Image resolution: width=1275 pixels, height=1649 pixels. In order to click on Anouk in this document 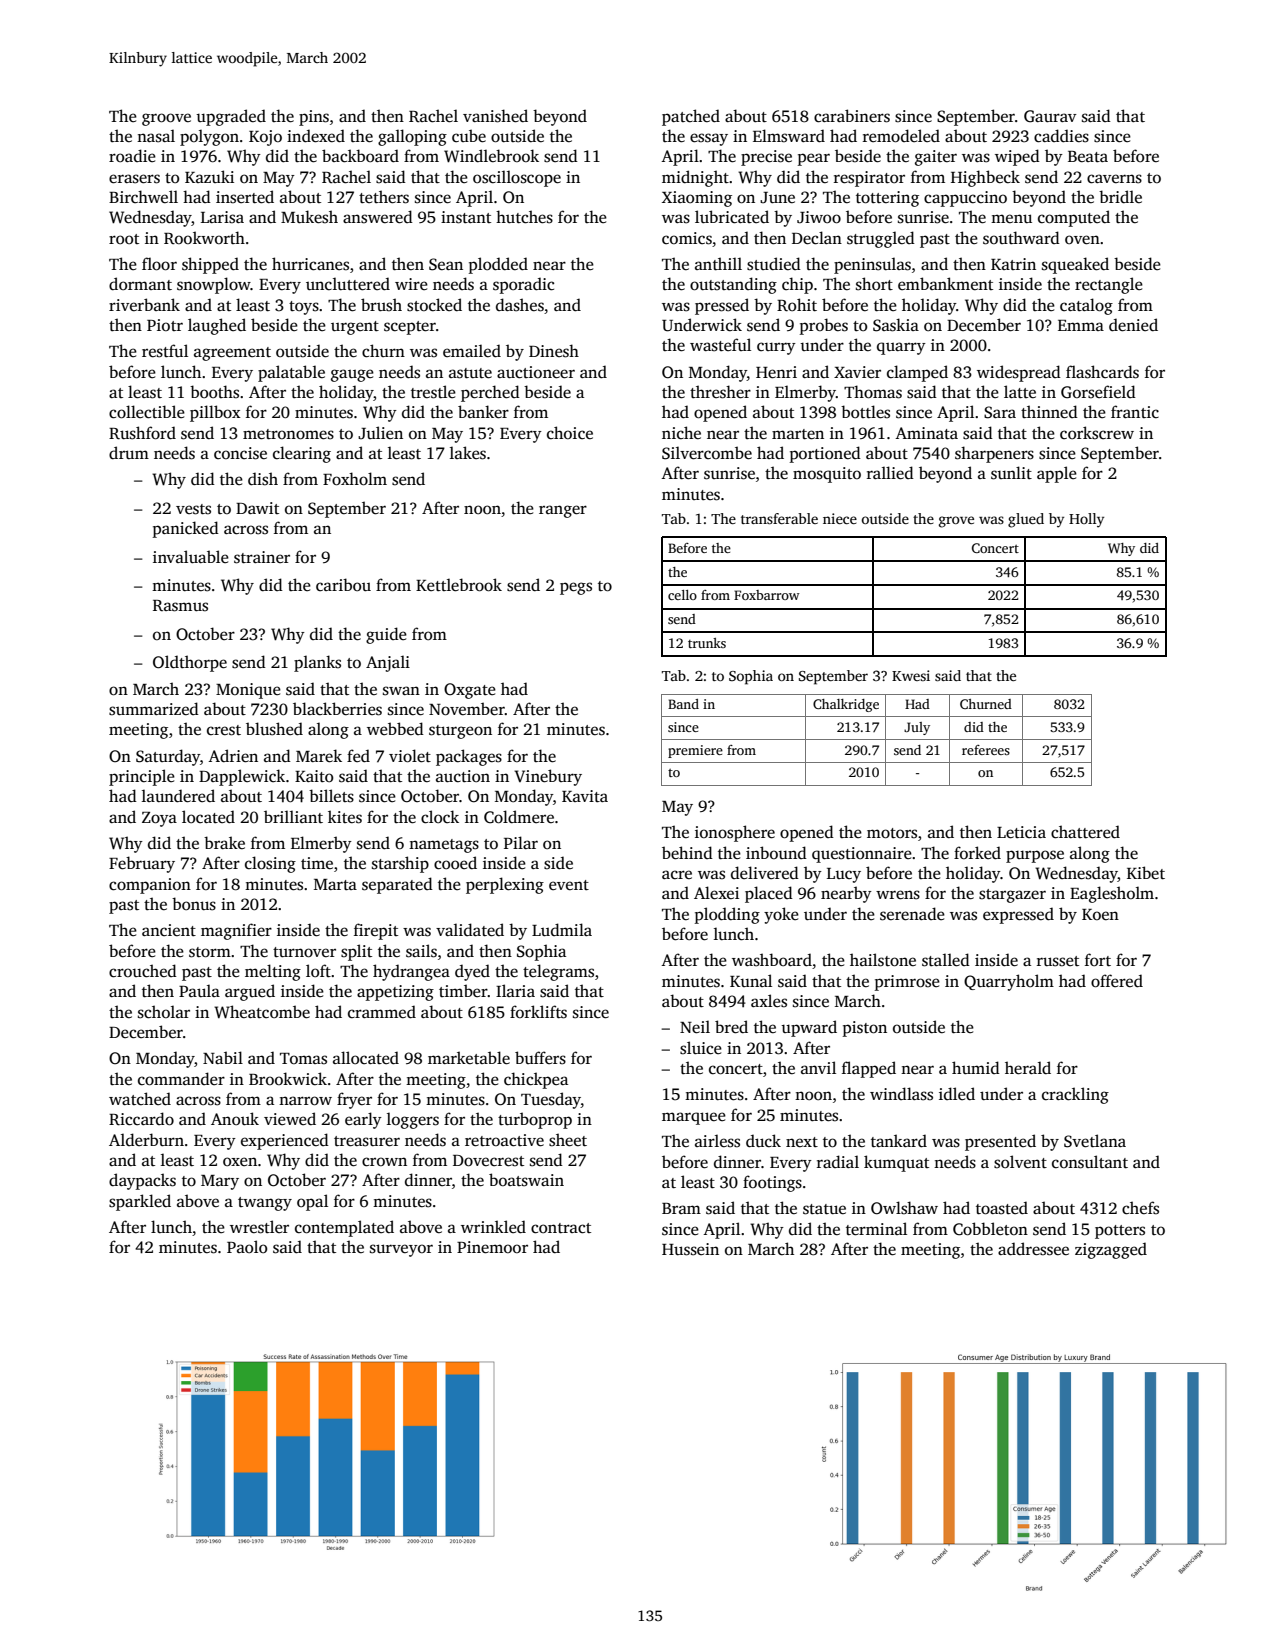, I will do `click(235, 1118)`.
